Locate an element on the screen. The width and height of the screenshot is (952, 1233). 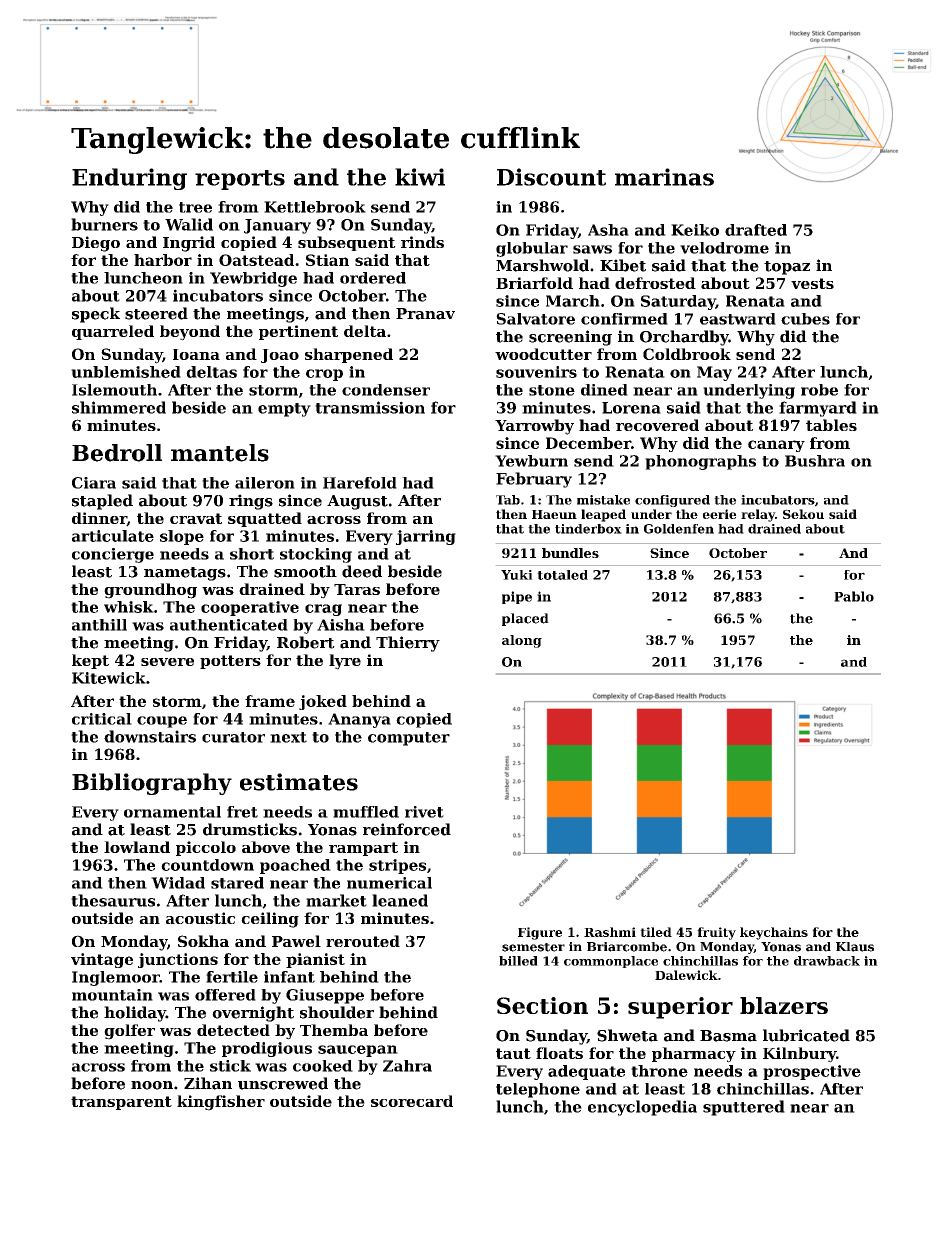
drafted is located at coordinates (756, 230).
